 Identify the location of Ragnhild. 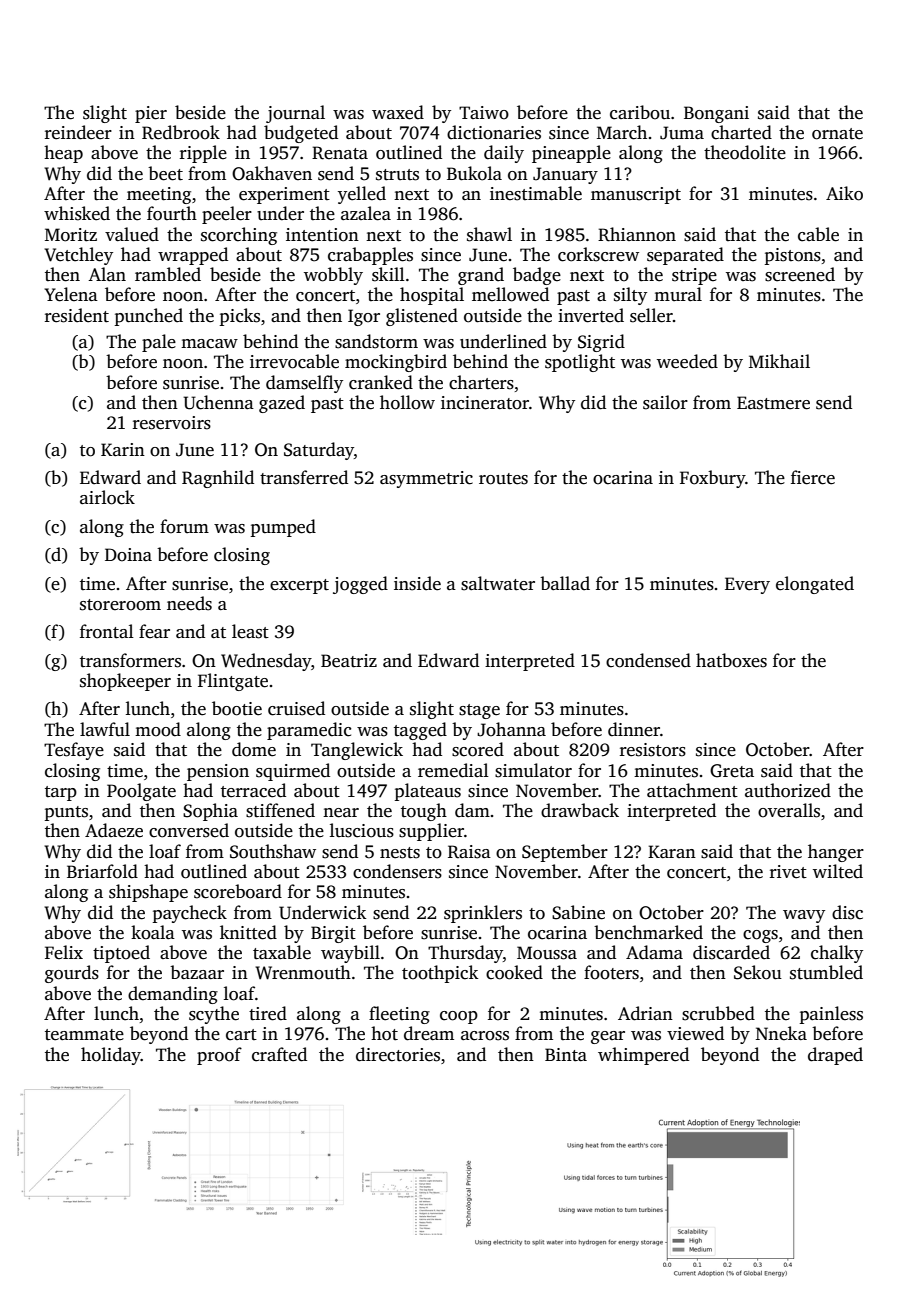
(218, 479).
